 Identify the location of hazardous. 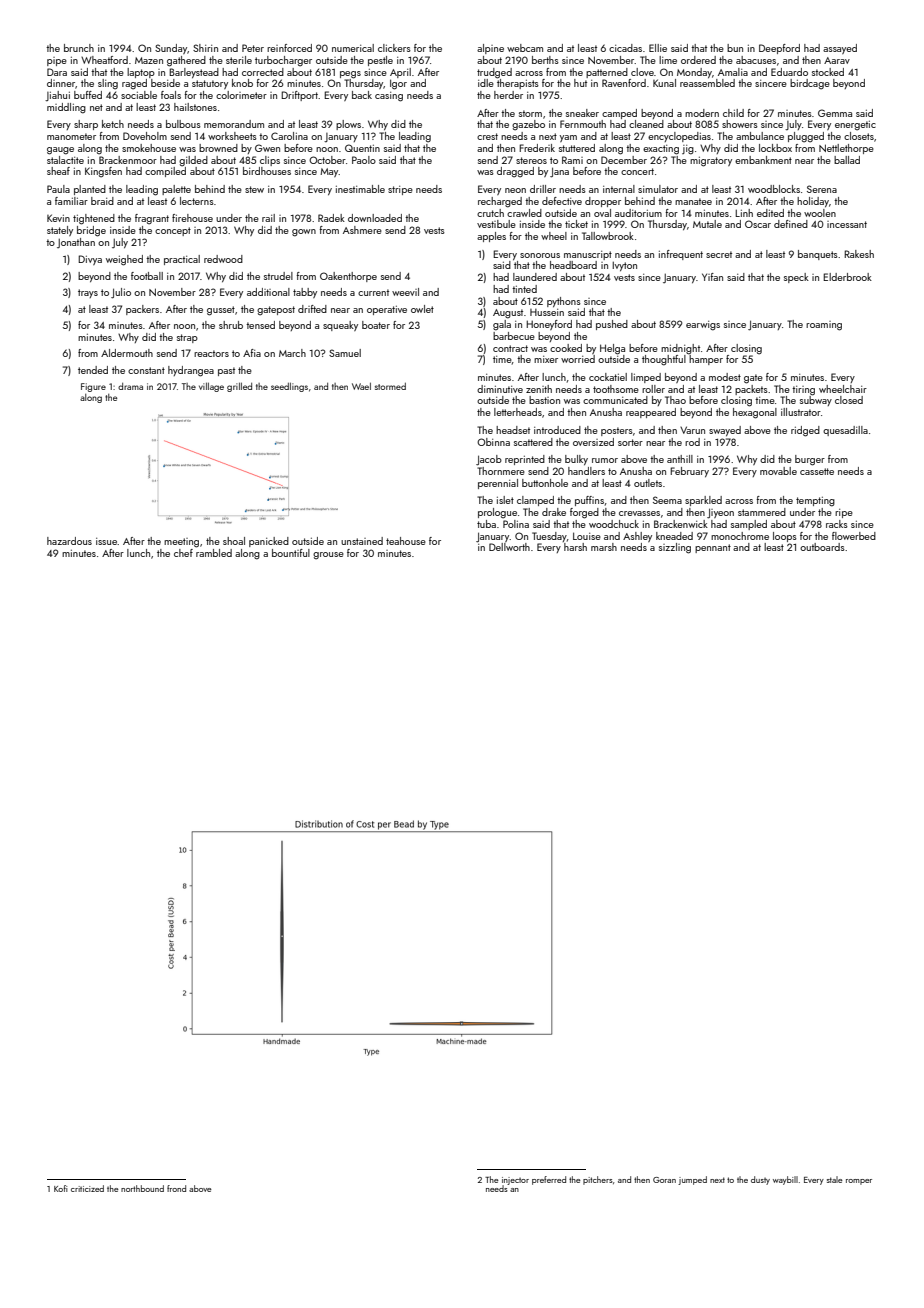
(69, 541).
